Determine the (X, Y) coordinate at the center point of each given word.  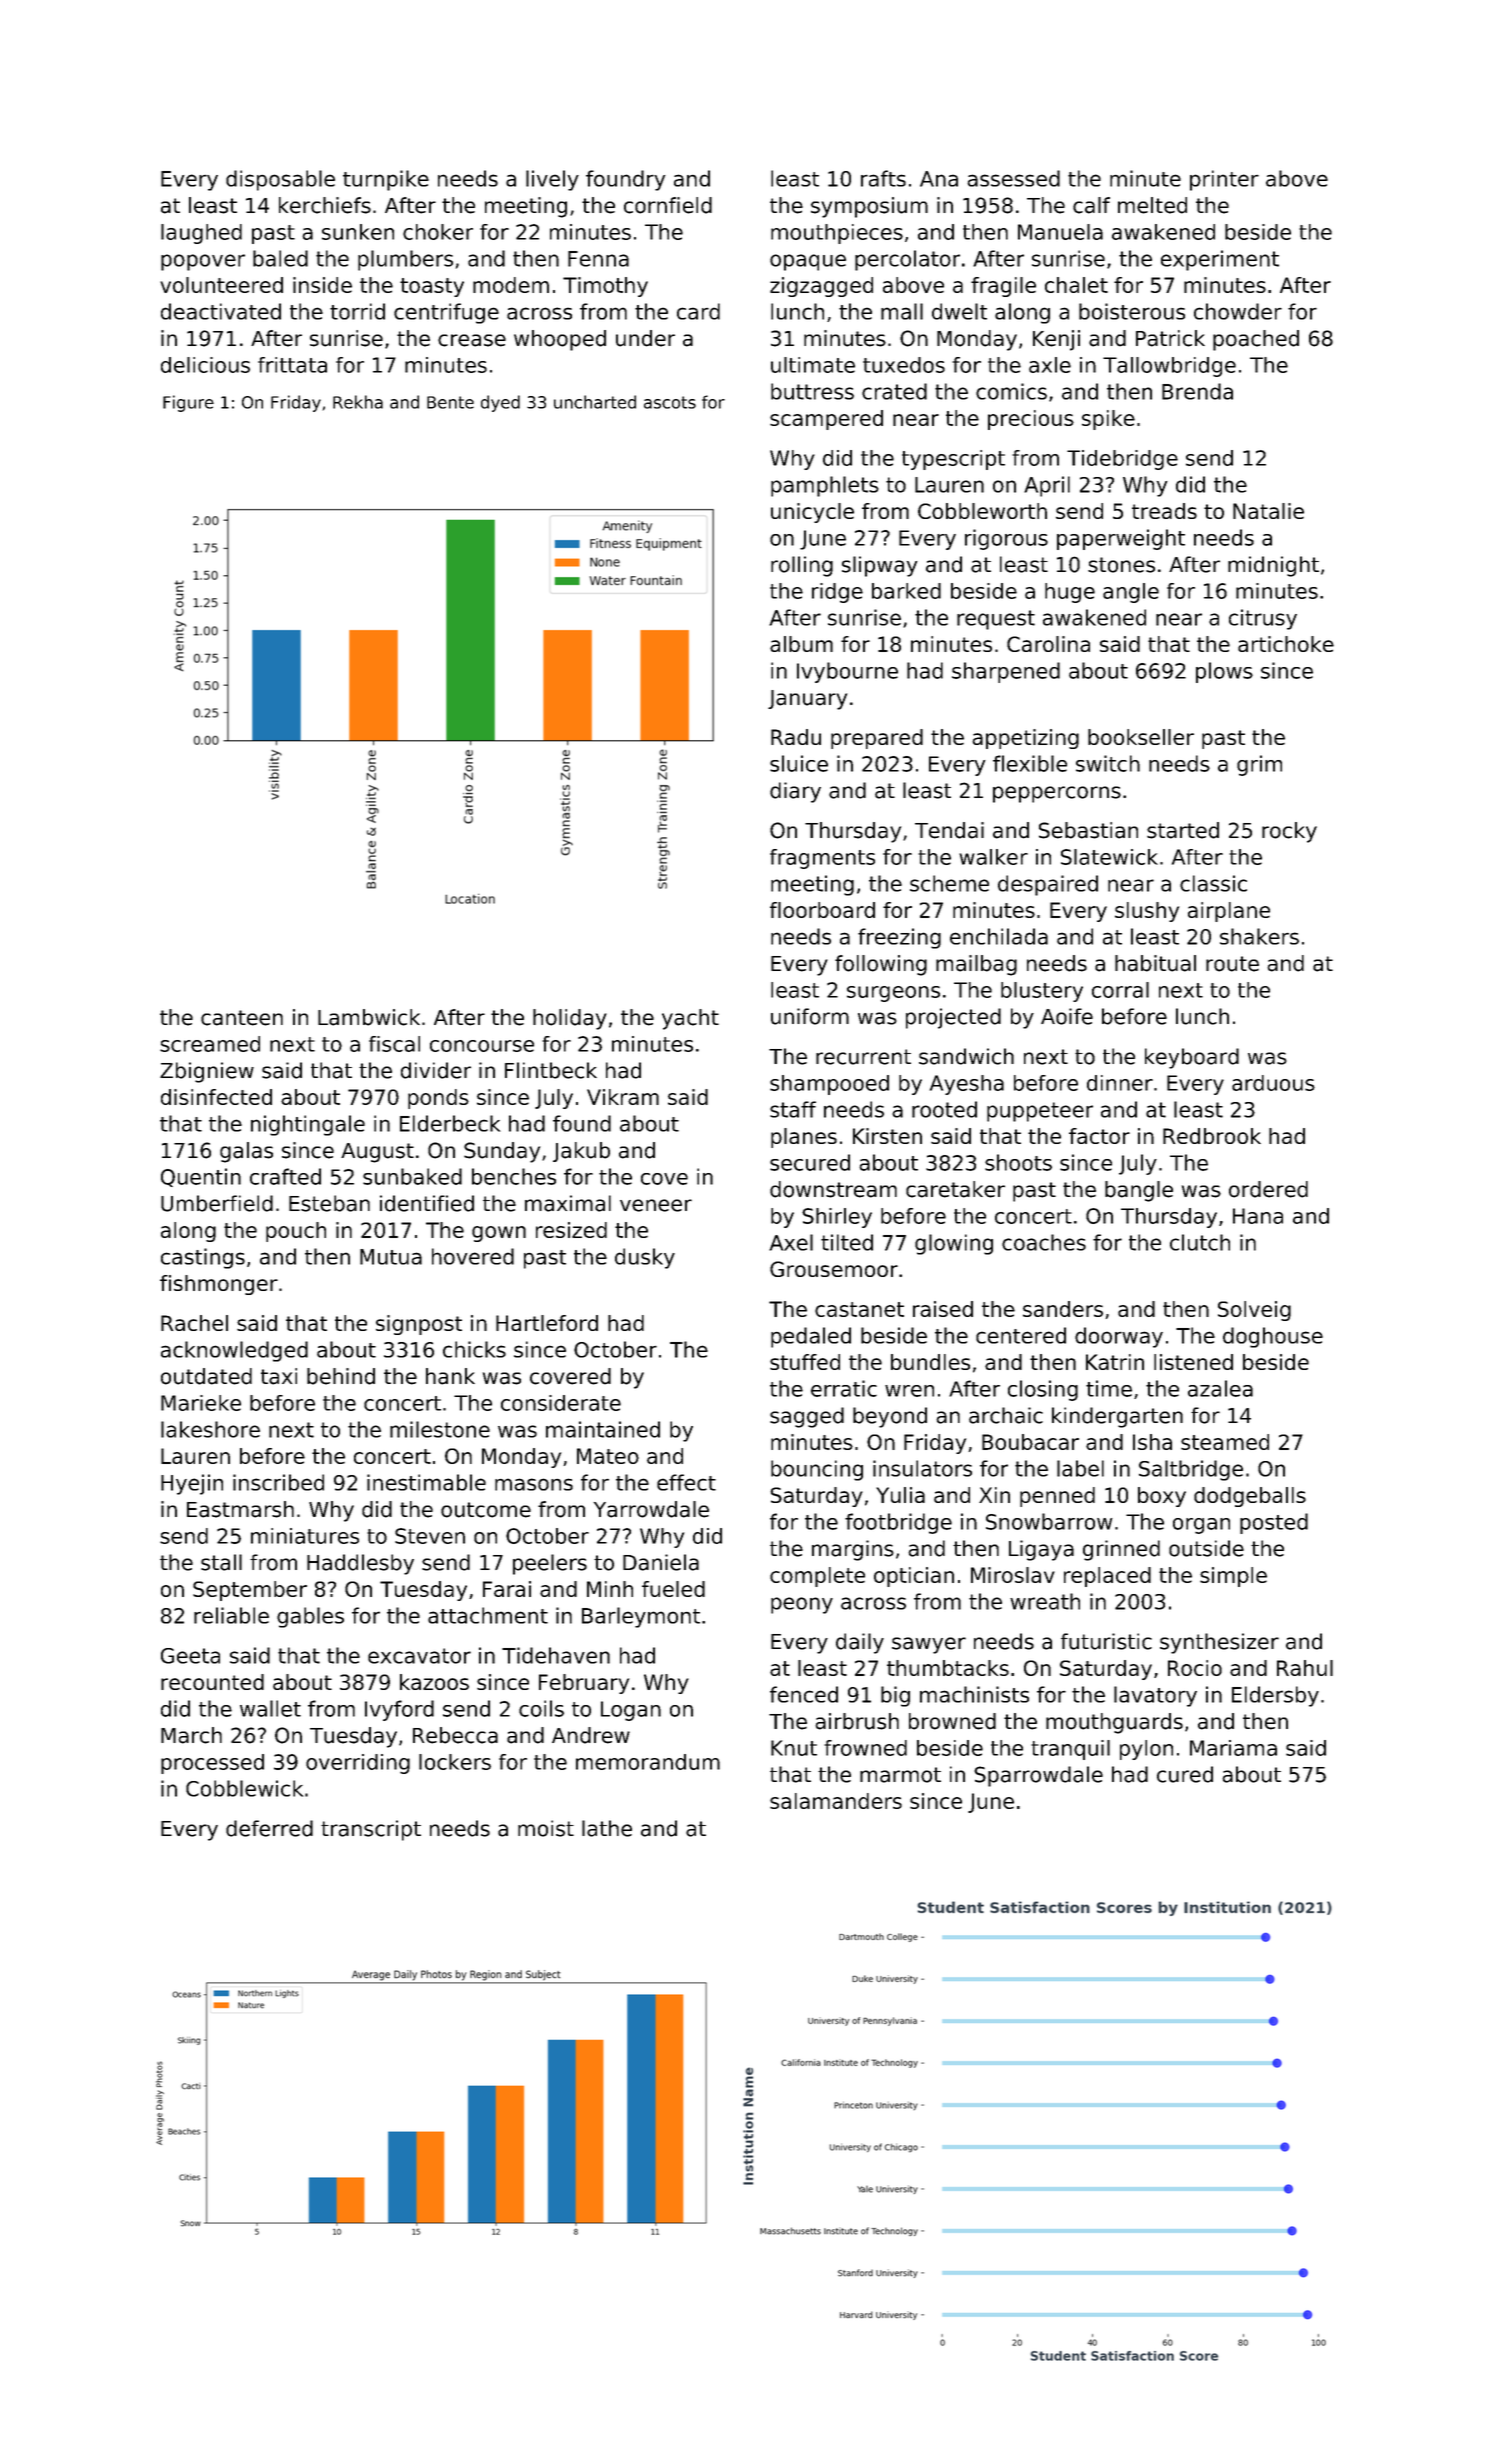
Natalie (1268, 511)
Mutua (391, 1257)
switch (1108, 763)
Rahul (1305, 1668)
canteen (242, 1018)
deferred (269, 1828)
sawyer (929, 1645)
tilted (847, 1242)
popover (203, 262)
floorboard (822, 910)
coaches (1044, 1242)
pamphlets (825, 486)
